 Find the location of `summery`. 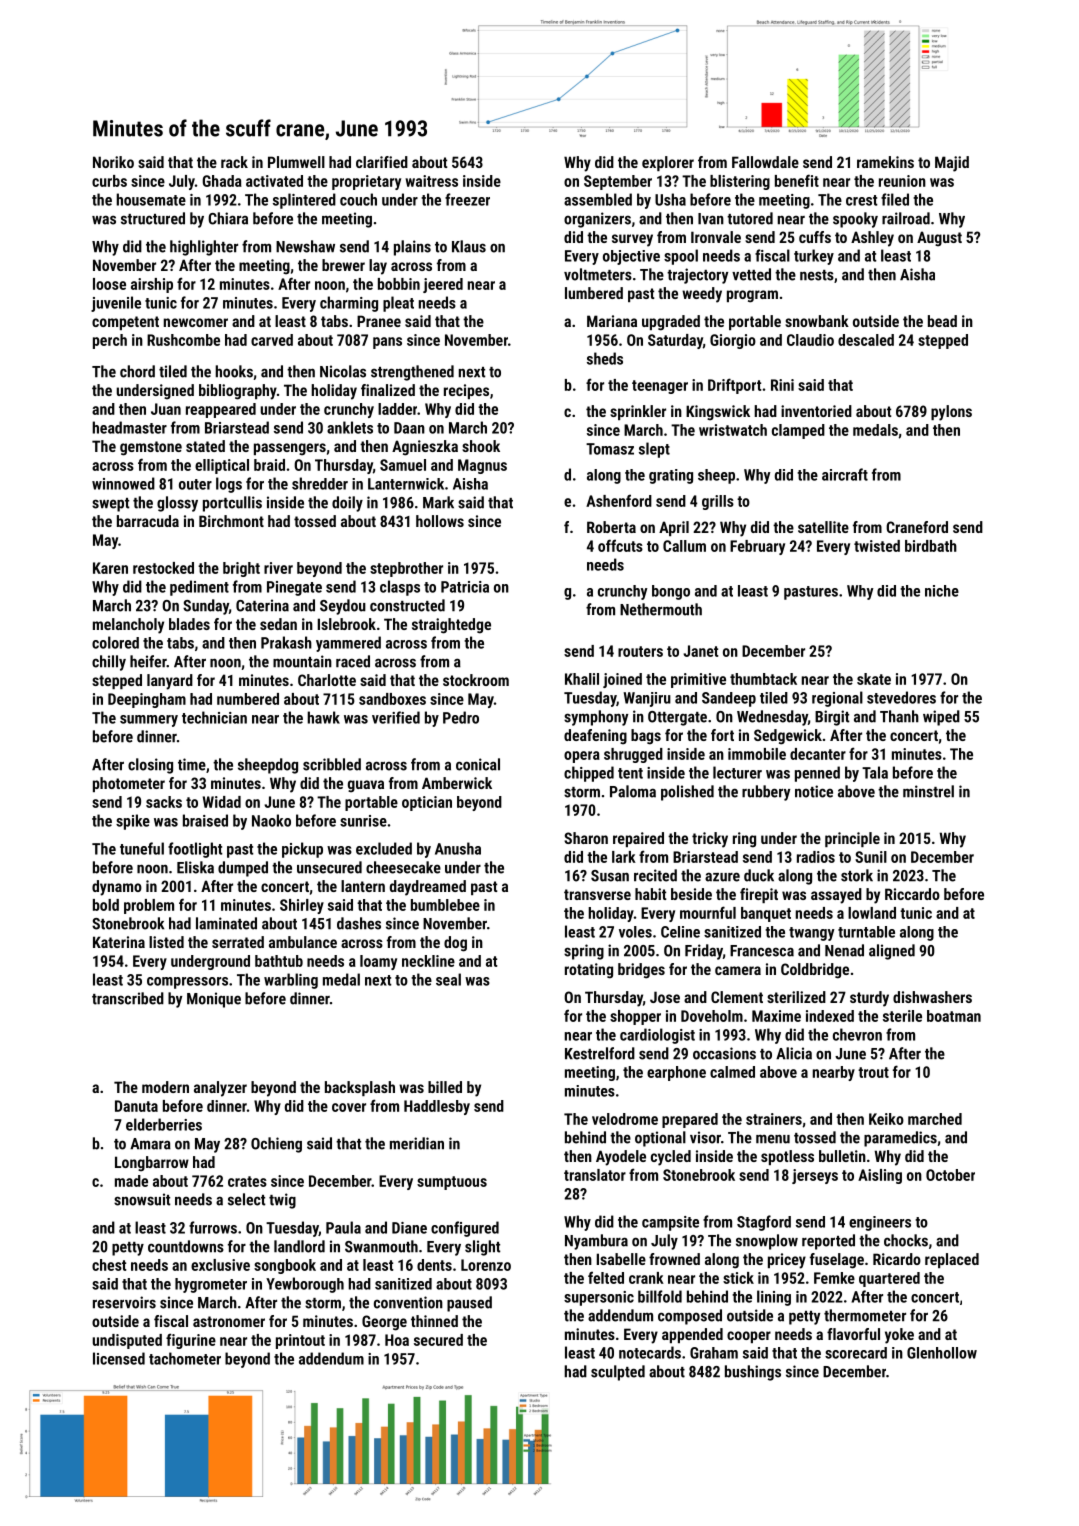

summery is located at coordinates (149, 721).
